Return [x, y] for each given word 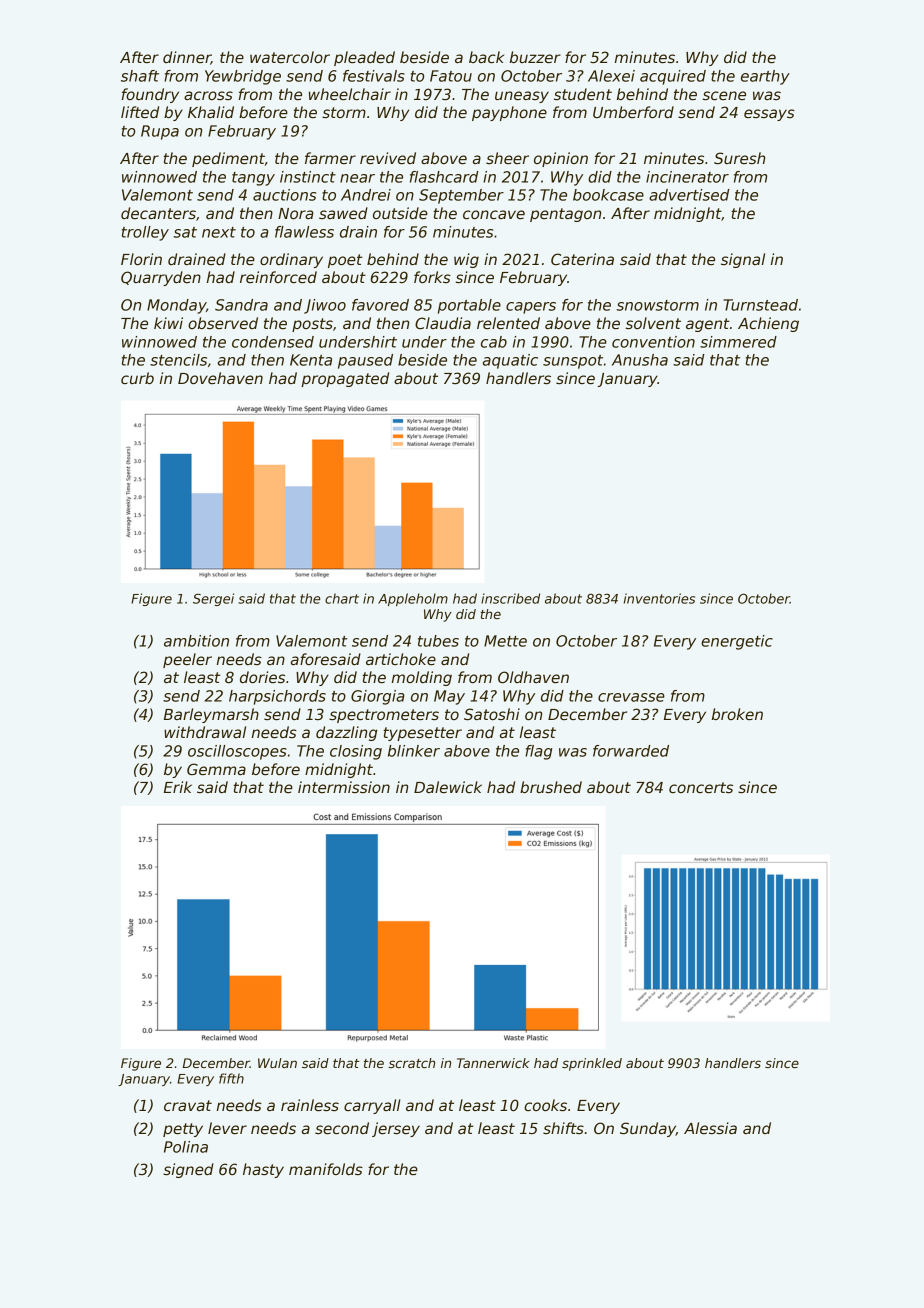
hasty [263, 1170]
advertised [689, 195]
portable [469, 306]
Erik [178, 787]
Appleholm [413, 599]
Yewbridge [243, 77]
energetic [737, 642]
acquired [673, 77]
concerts [701, 787]
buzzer [535, 57]
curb [137, 378]
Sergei [213, 599]
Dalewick [448, 787]
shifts [563, 1128]
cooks [545, 1105]
